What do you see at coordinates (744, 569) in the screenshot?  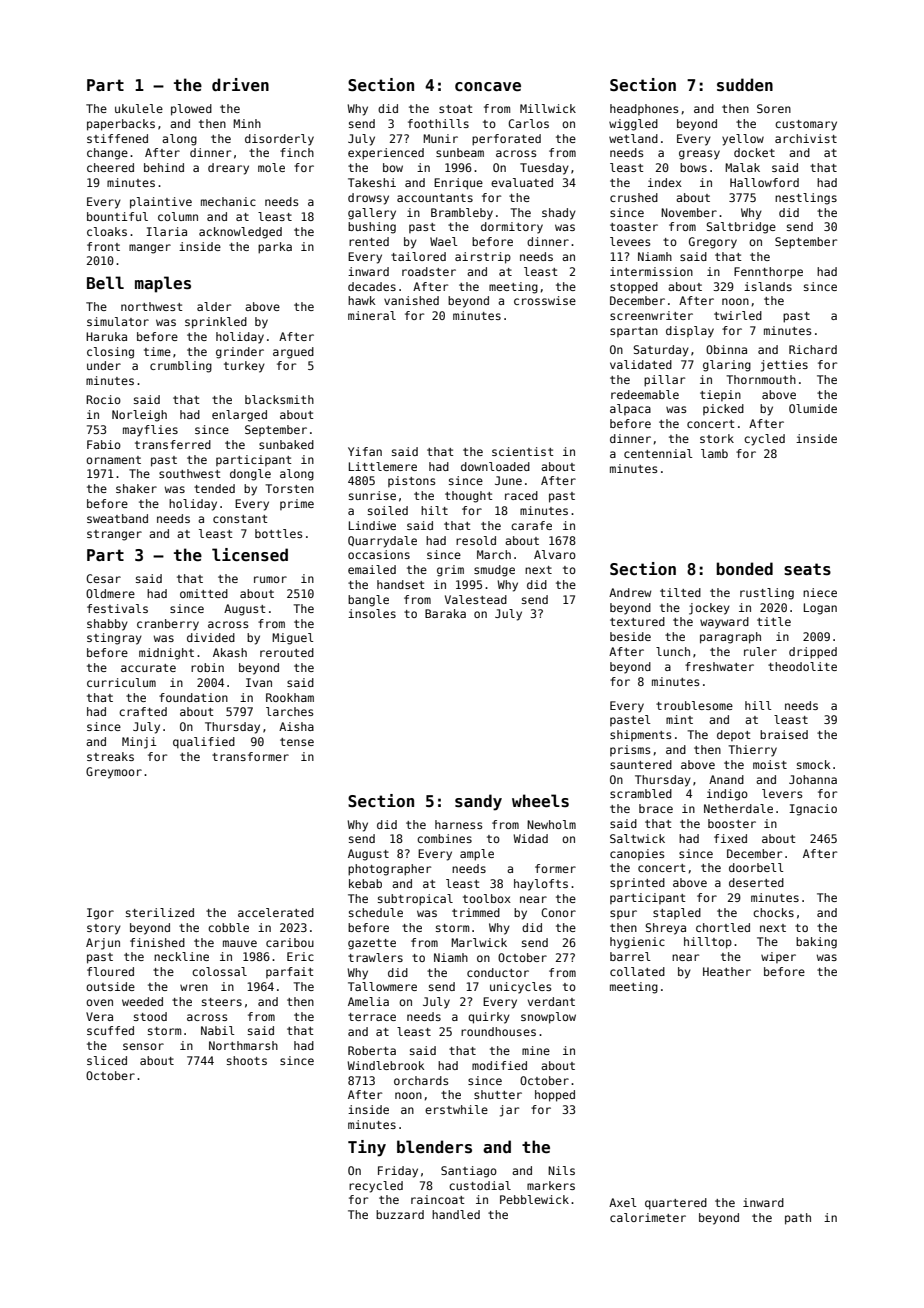 I see `bonded` at bounding box center [744, 569].
